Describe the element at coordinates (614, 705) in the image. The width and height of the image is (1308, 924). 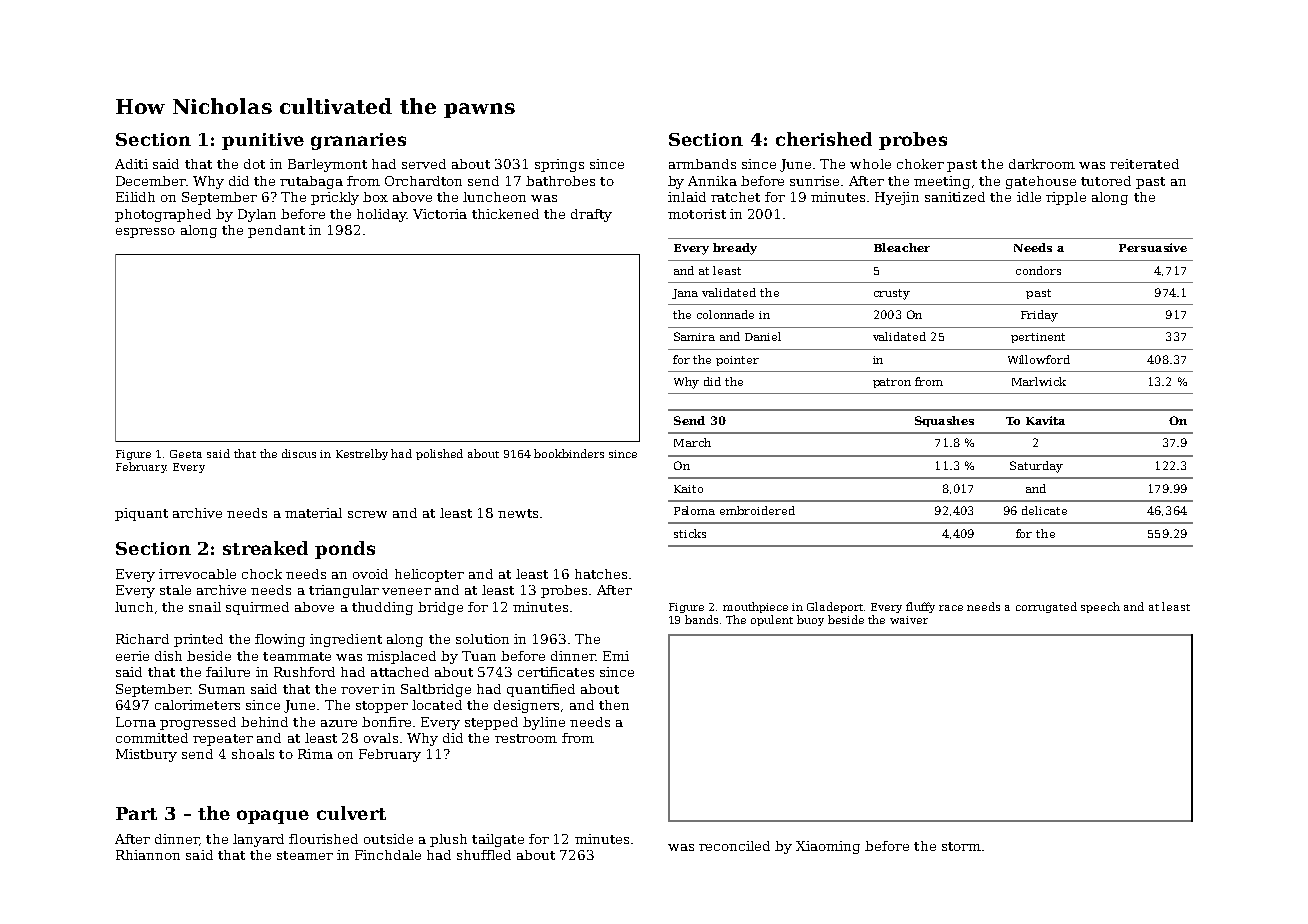
I see `then` at that location.
